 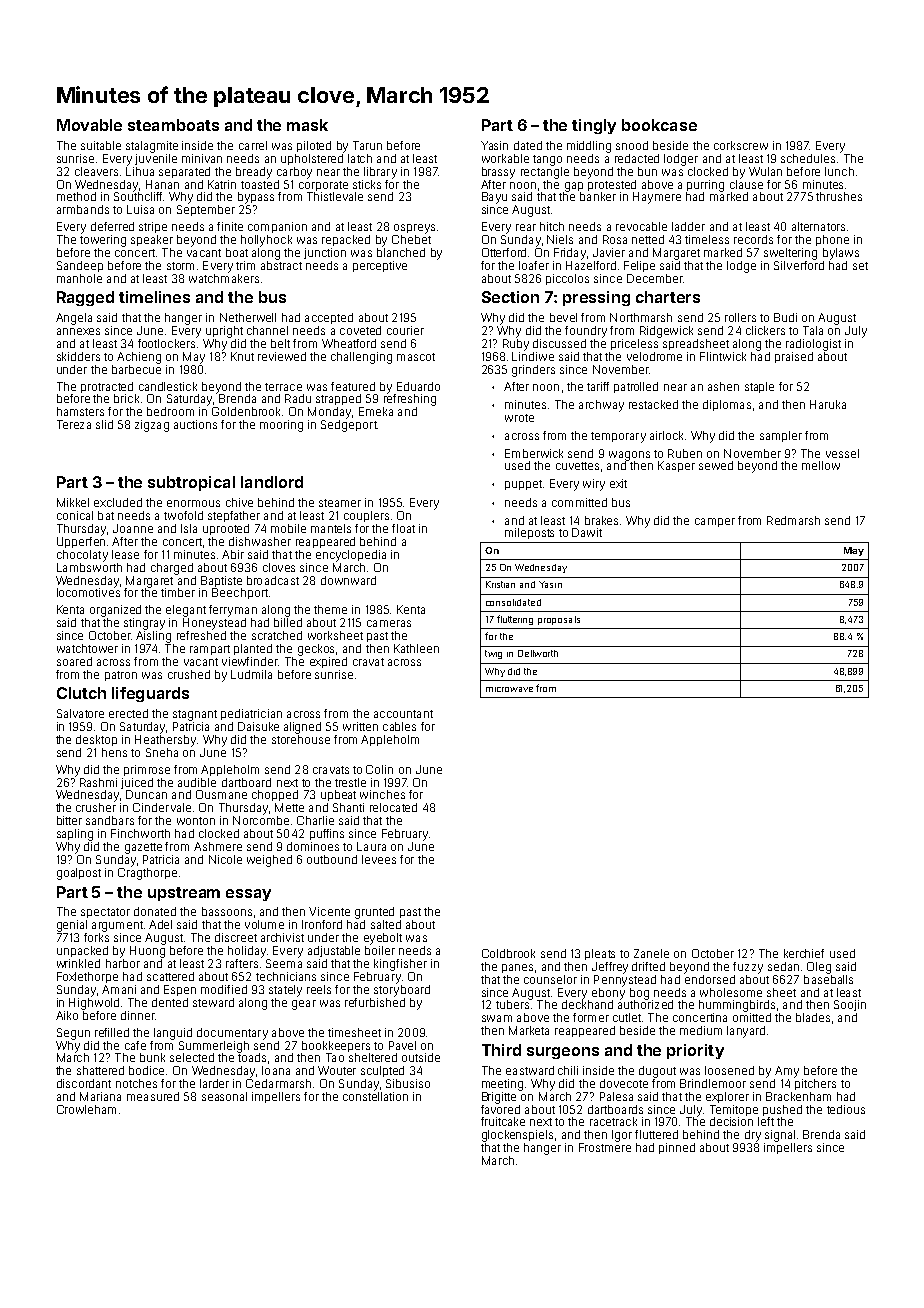 I want to click on diplomas, so click(x=727, y=405).
